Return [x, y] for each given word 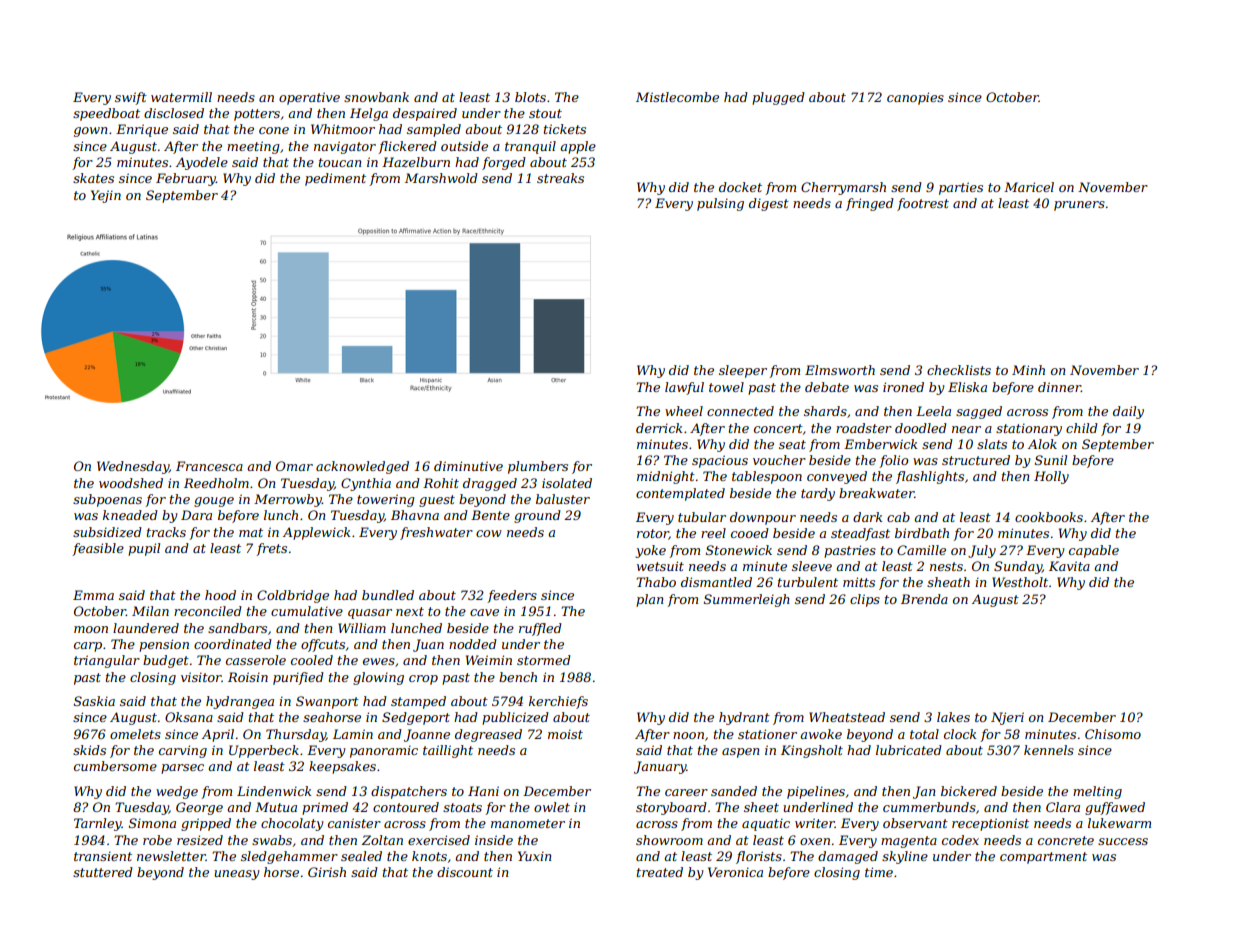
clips [865, 600]
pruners [1079, 206]
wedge [177, 792]
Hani [483, 791]
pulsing [720, 204]
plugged [778, 98]
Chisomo [1113, 734]
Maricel [1029, 187]
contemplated [680, 494]
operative [309, 98]
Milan [150, 611]
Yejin [106, 196]
